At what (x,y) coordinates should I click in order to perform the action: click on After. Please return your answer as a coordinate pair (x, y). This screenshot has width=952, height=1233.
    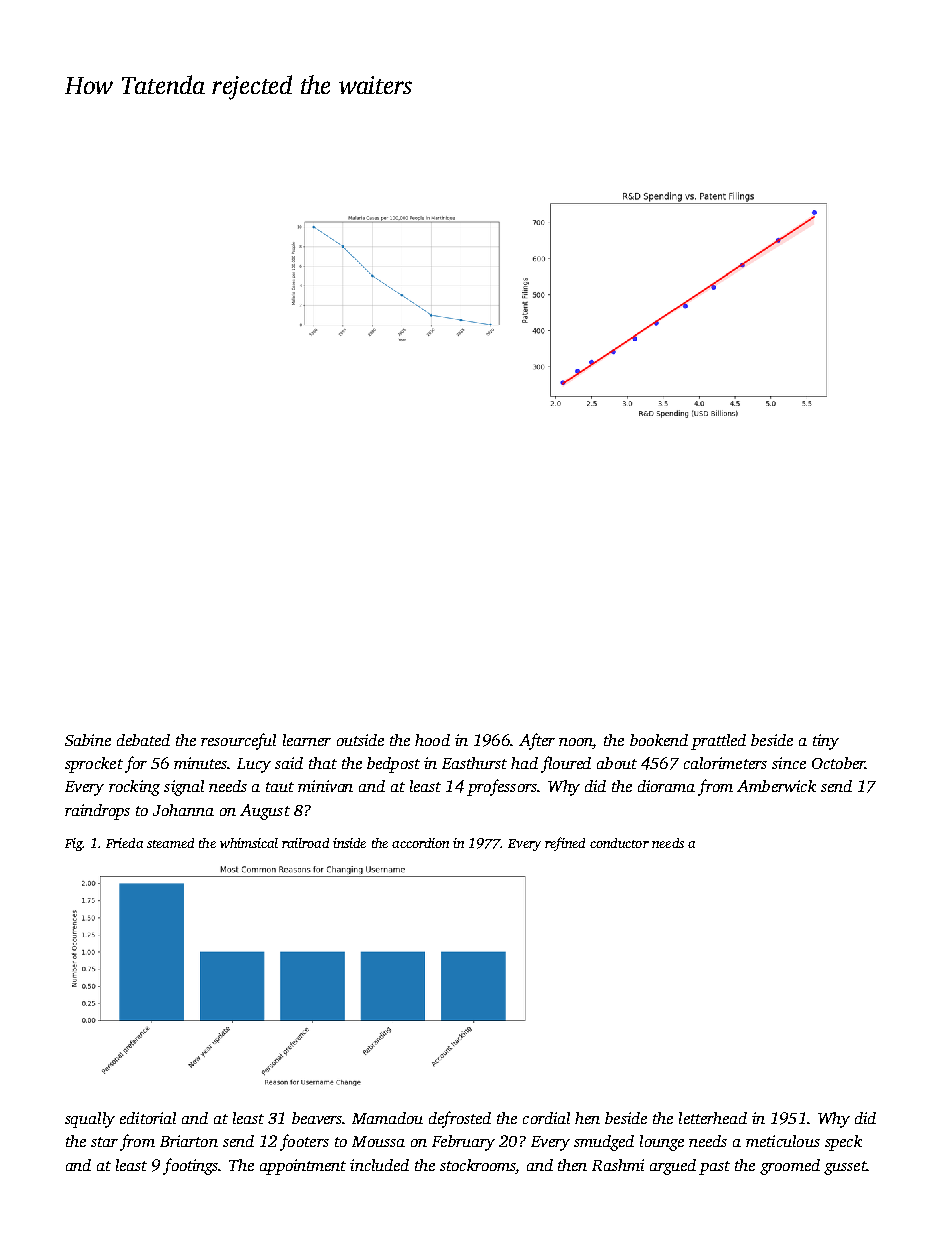
    Looking at the image, I should click on (537, 741).
